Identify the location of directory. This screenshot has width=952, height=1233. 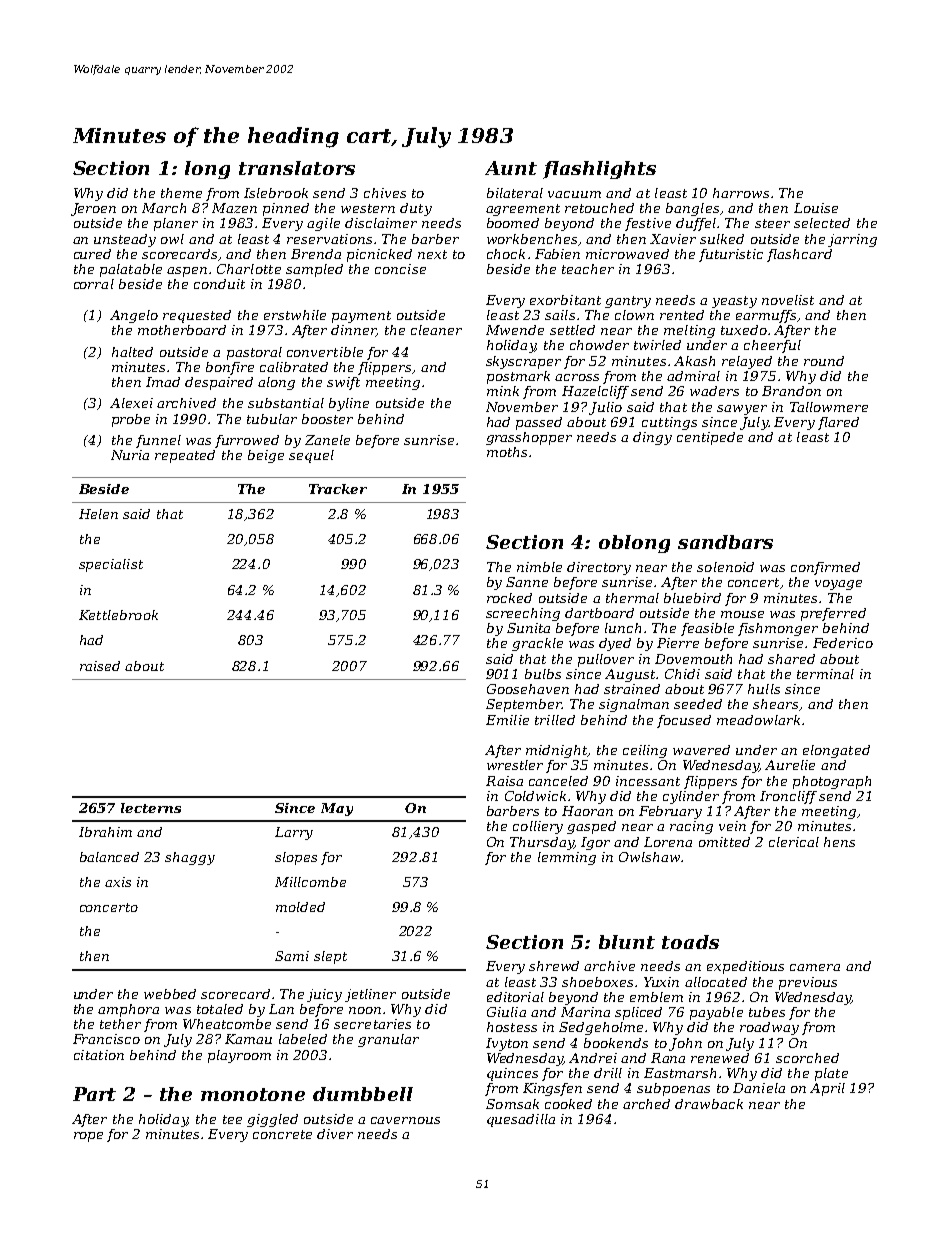
(599, 568).
